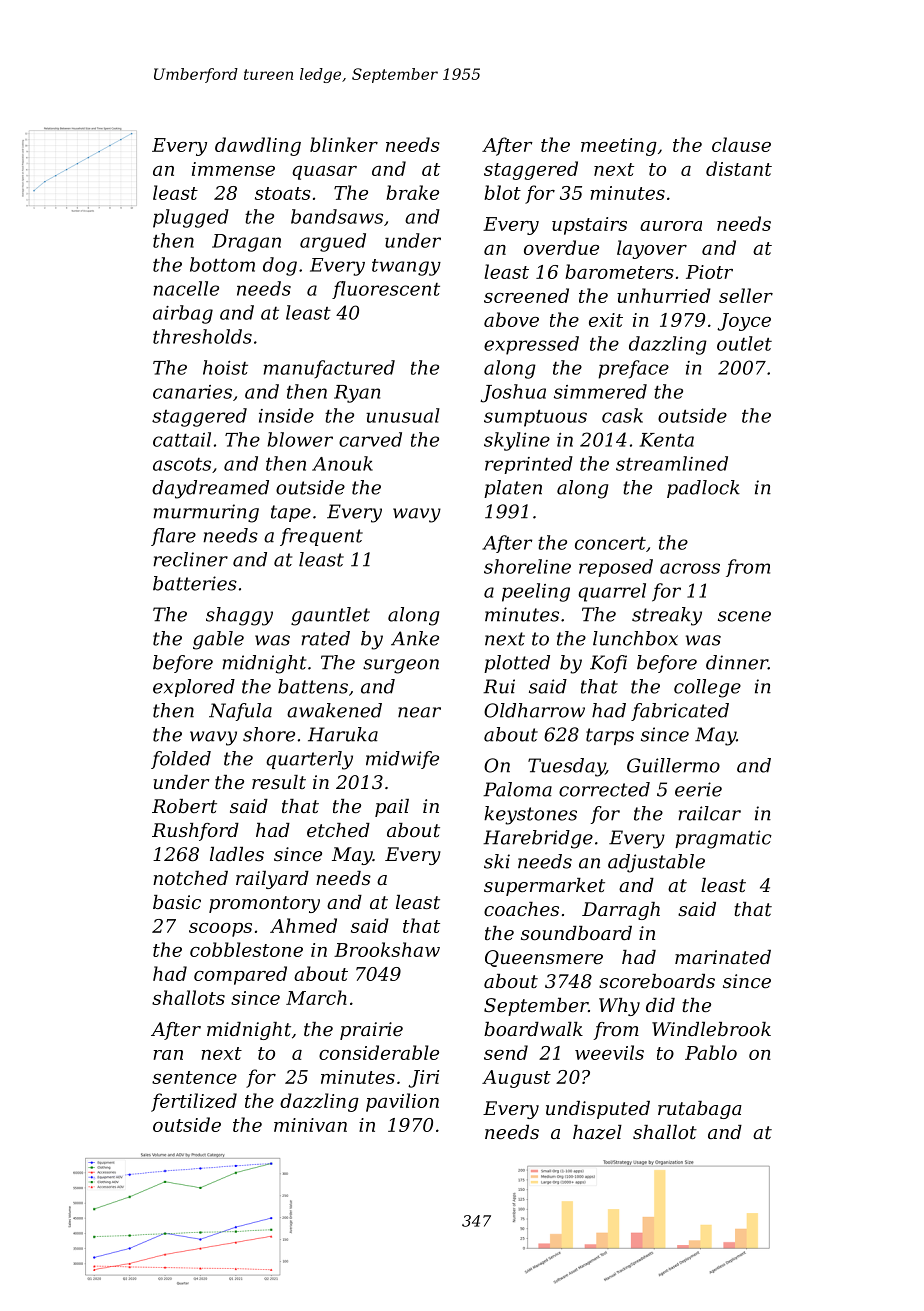  Describe the element at coordinates (210, 489) in the screenshot. I see `daydreamed` at that location.
